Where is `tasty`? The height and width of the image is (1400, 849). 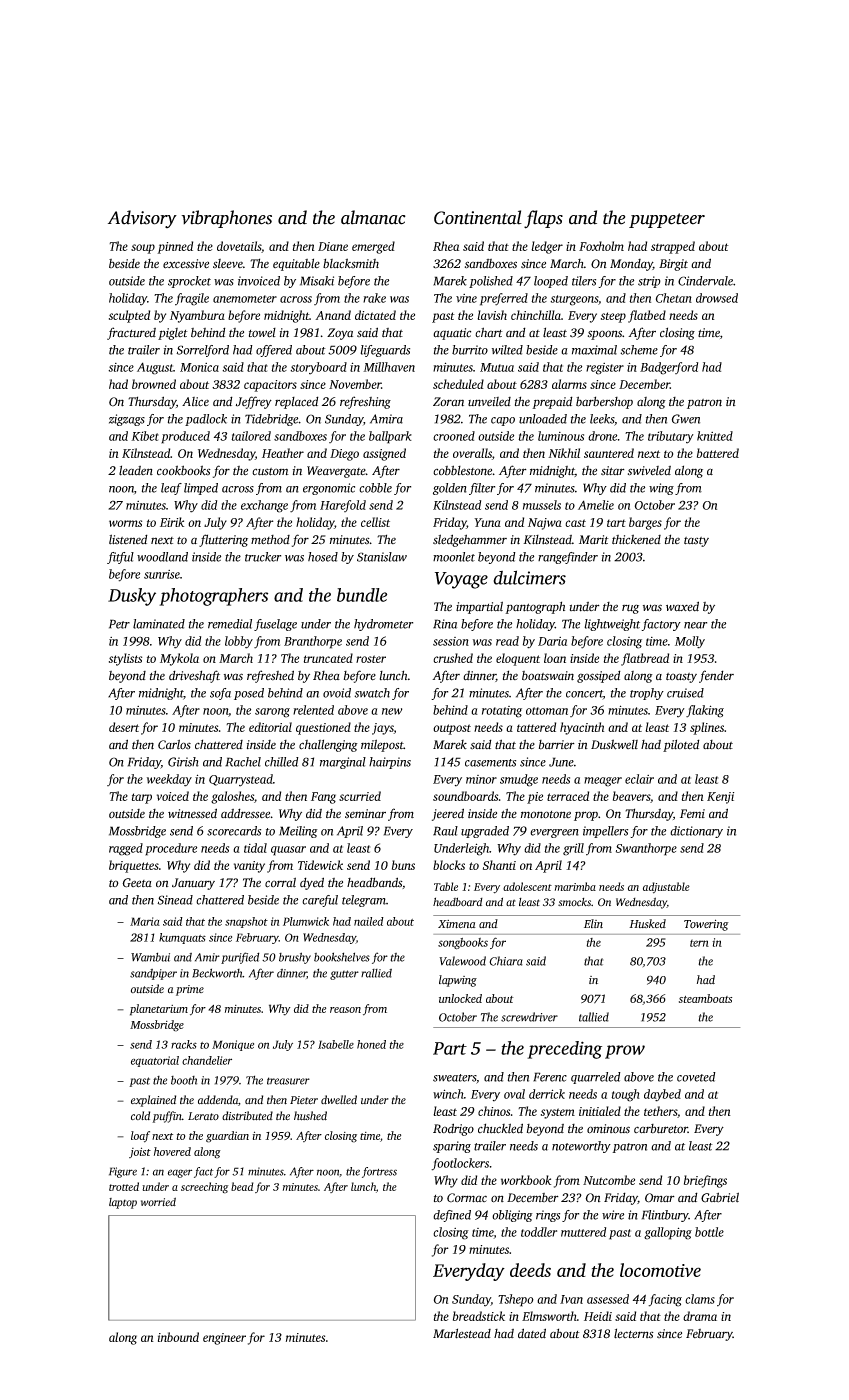
tasty is located at coordinates (696, 542).
